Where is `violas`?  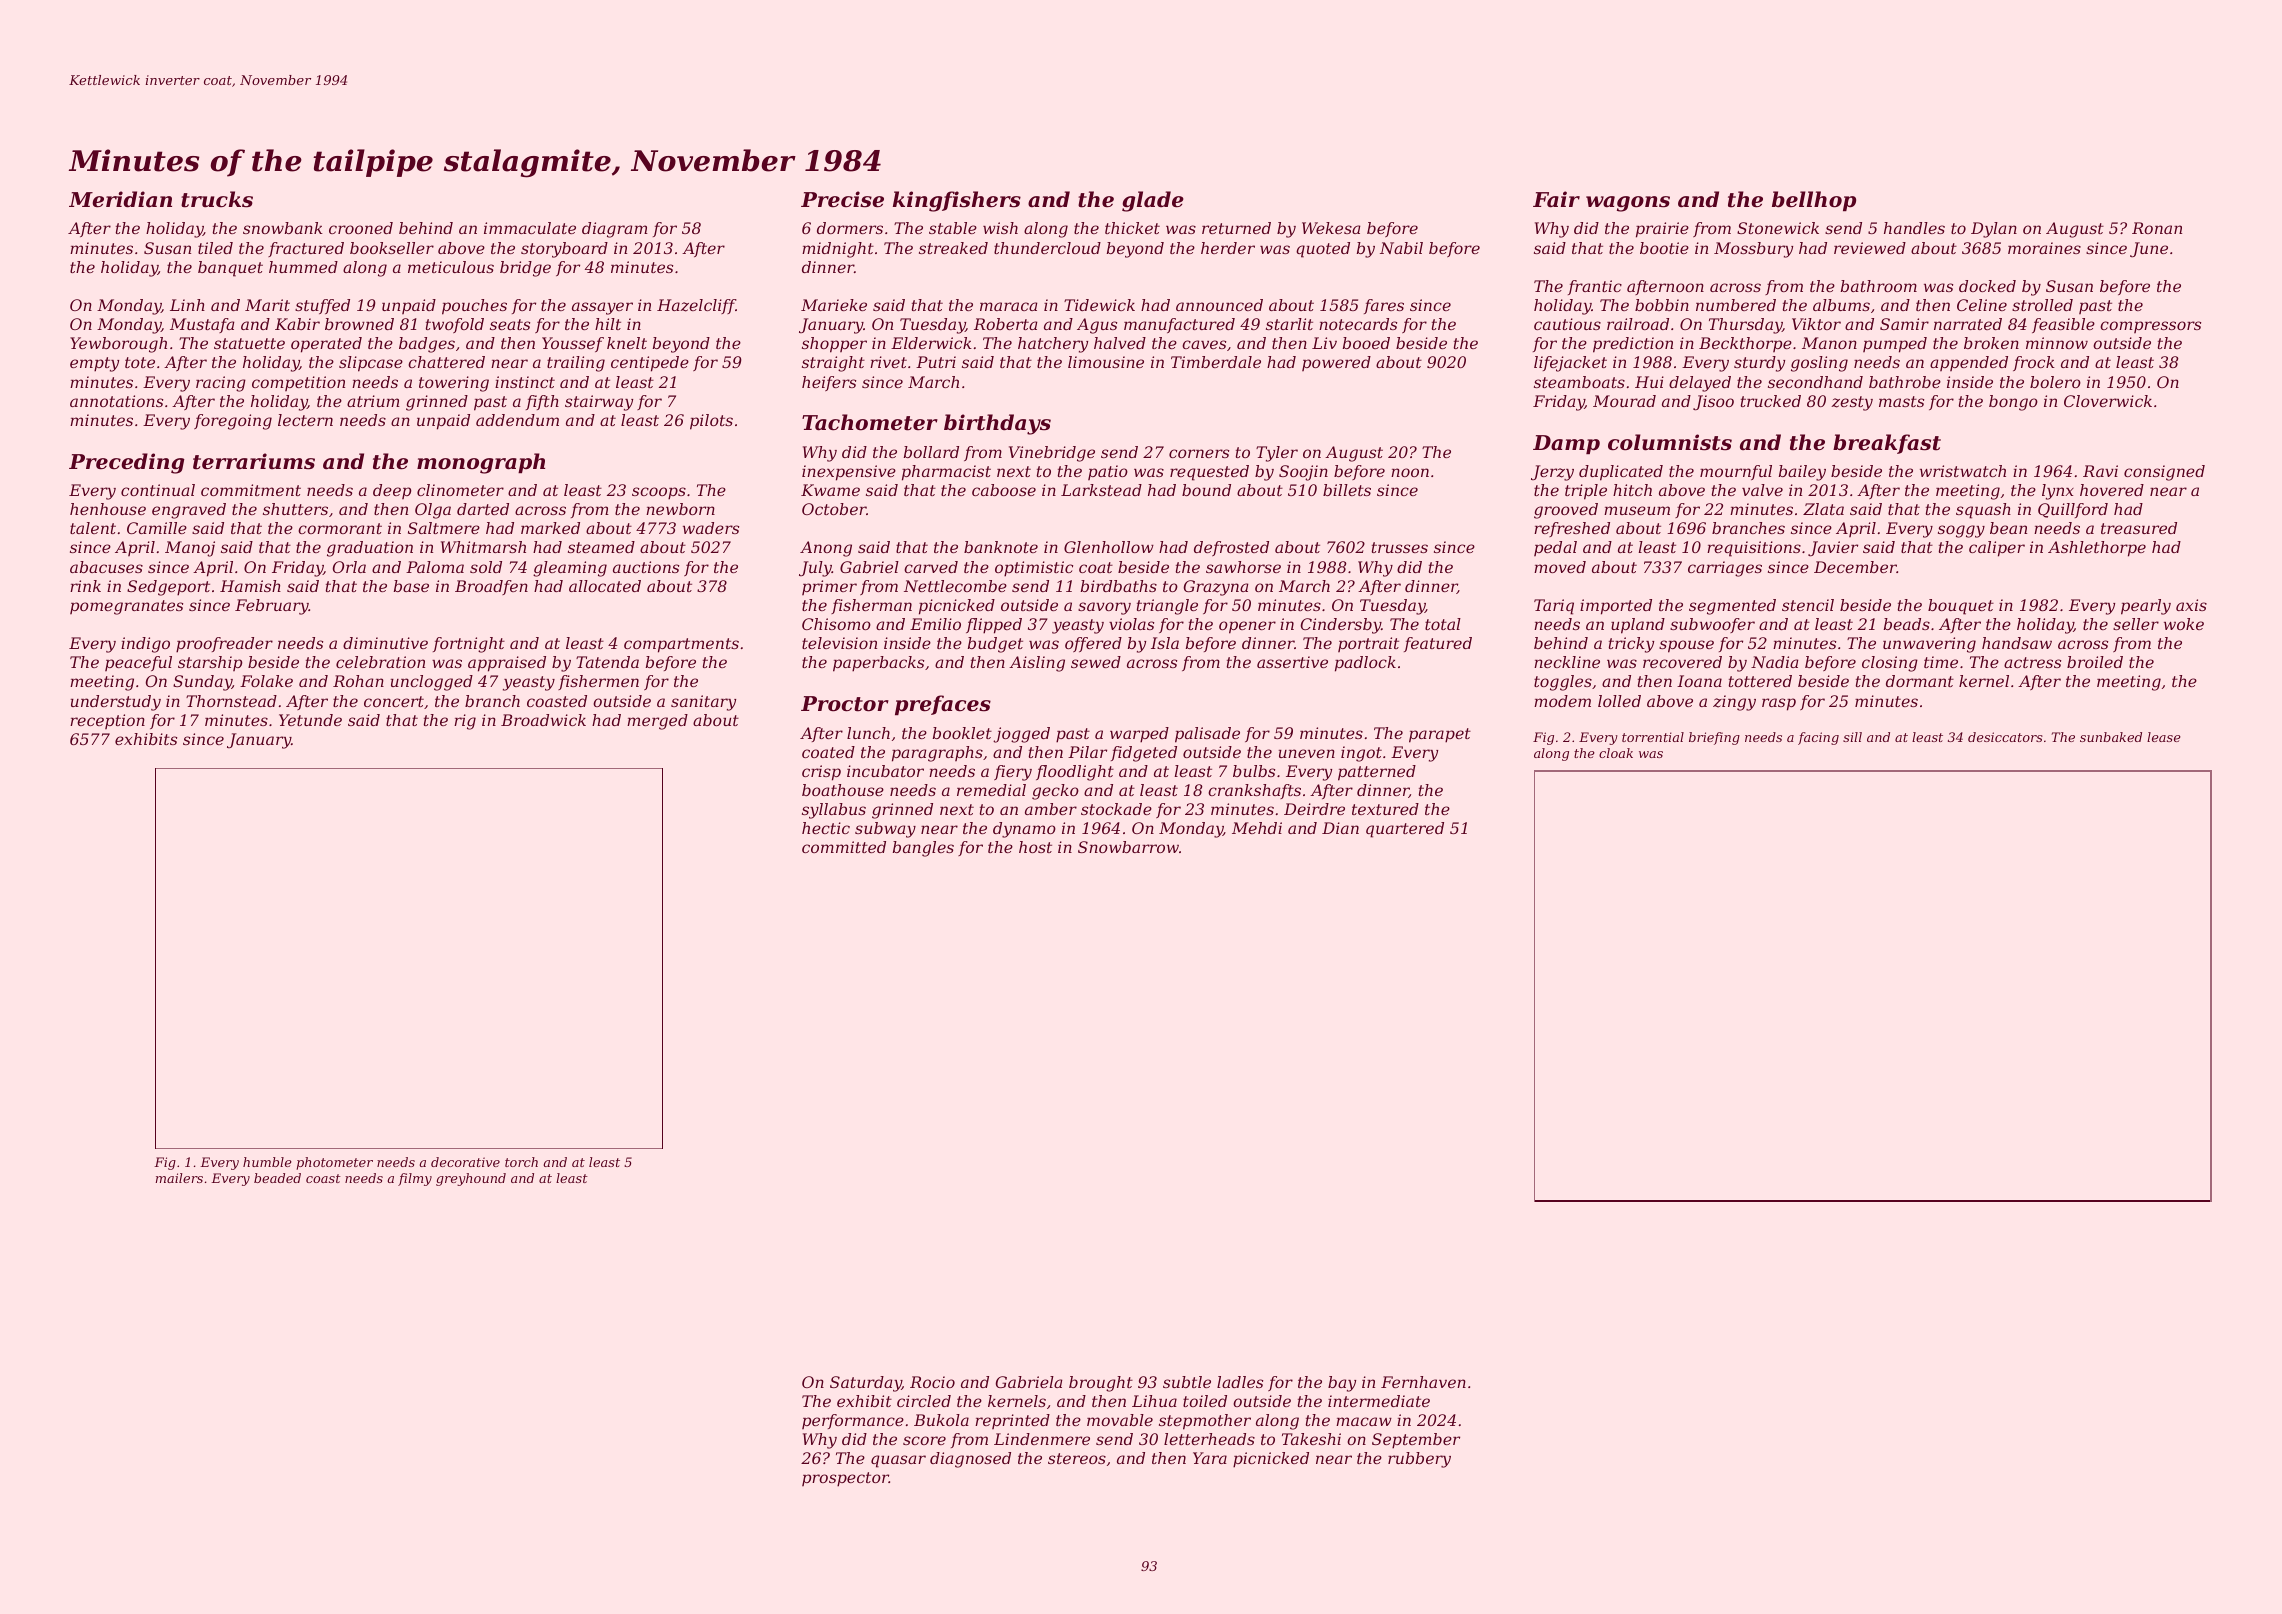 violas is located at coordinates (1131, 624).
